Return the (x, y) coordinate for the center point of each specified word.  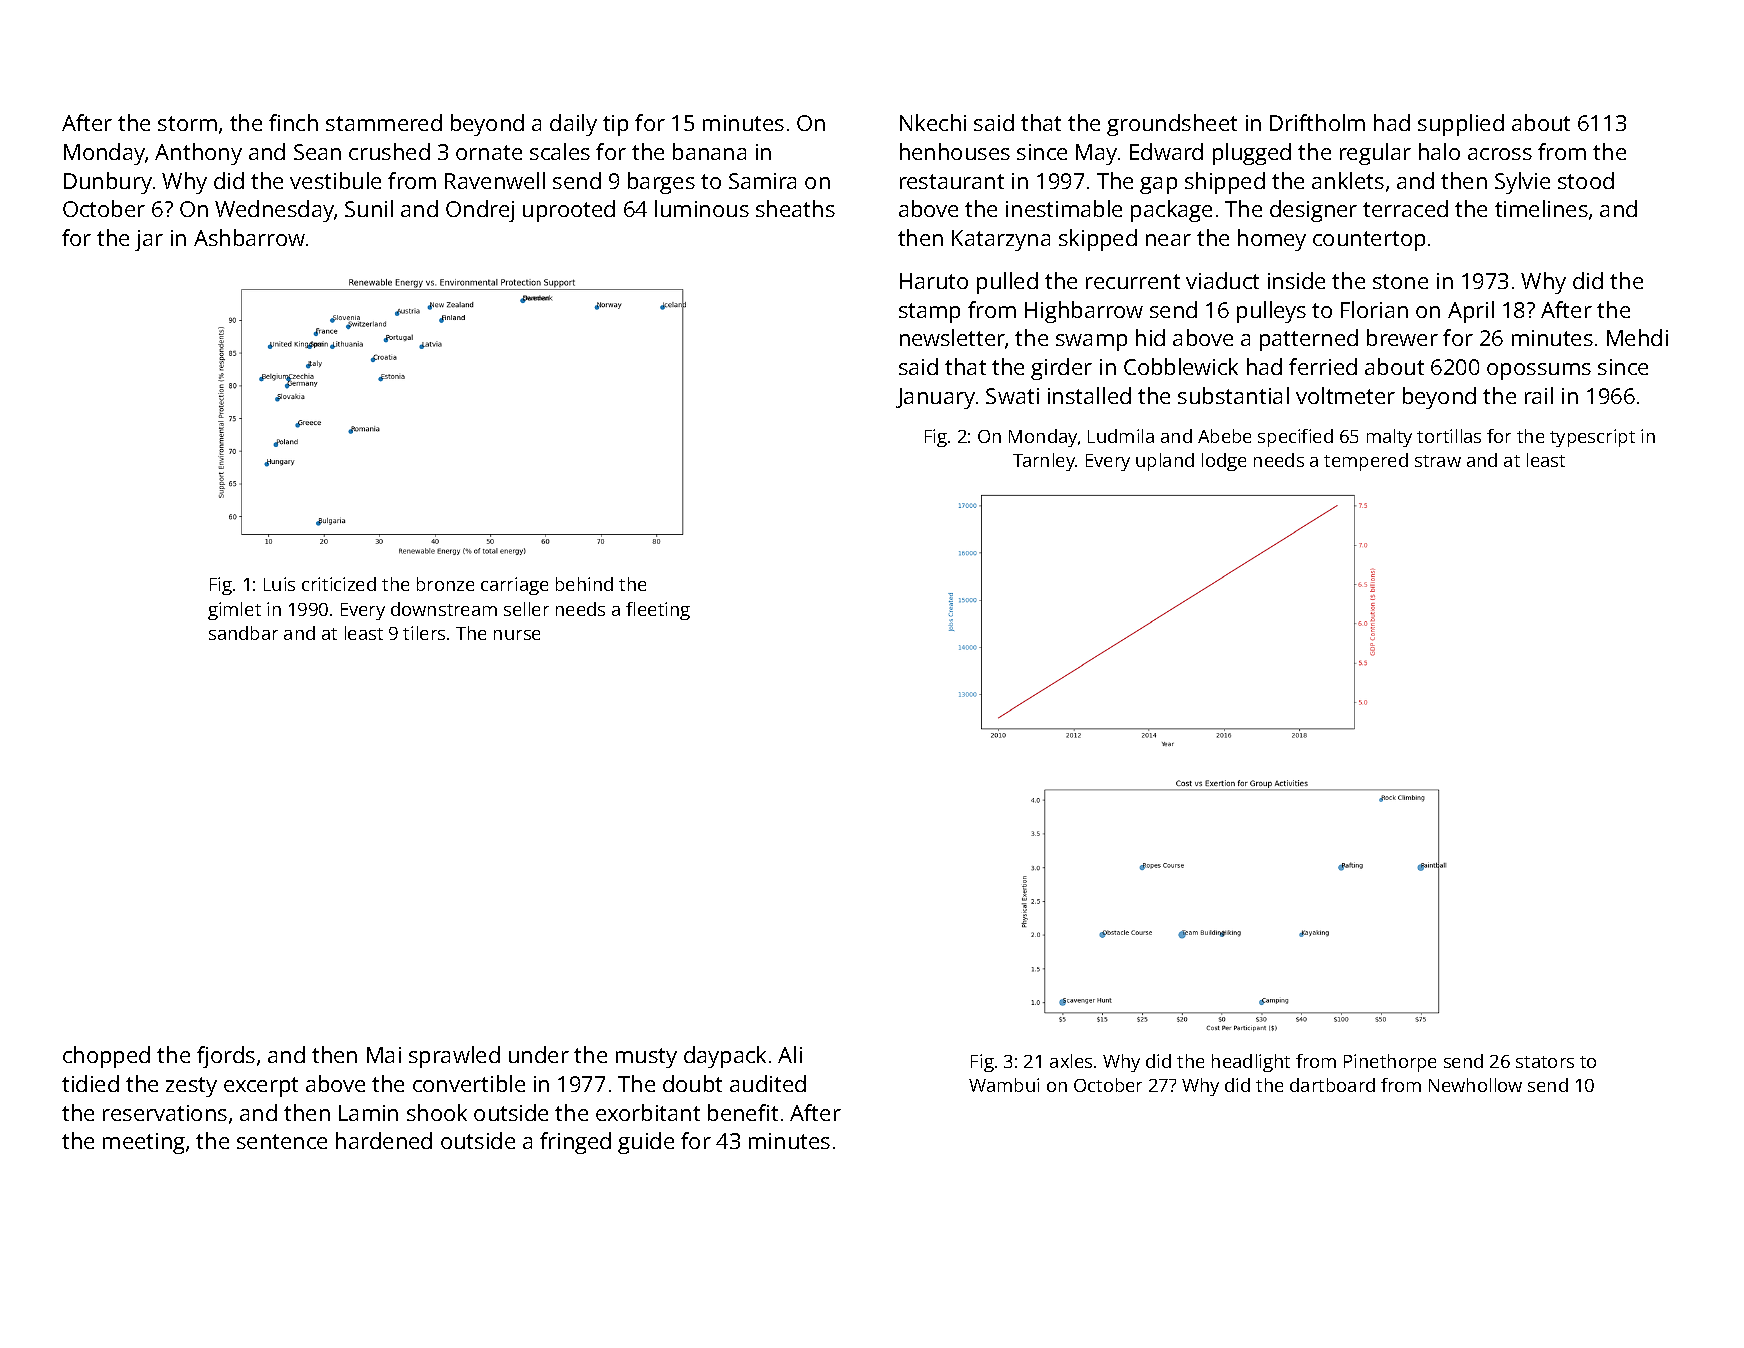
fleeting (658, 611)
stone (1400, 281)
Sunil (369, 208)
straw (1438, 461)
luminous (702, 208)
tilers (424, 633)
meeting (144, 1143)
